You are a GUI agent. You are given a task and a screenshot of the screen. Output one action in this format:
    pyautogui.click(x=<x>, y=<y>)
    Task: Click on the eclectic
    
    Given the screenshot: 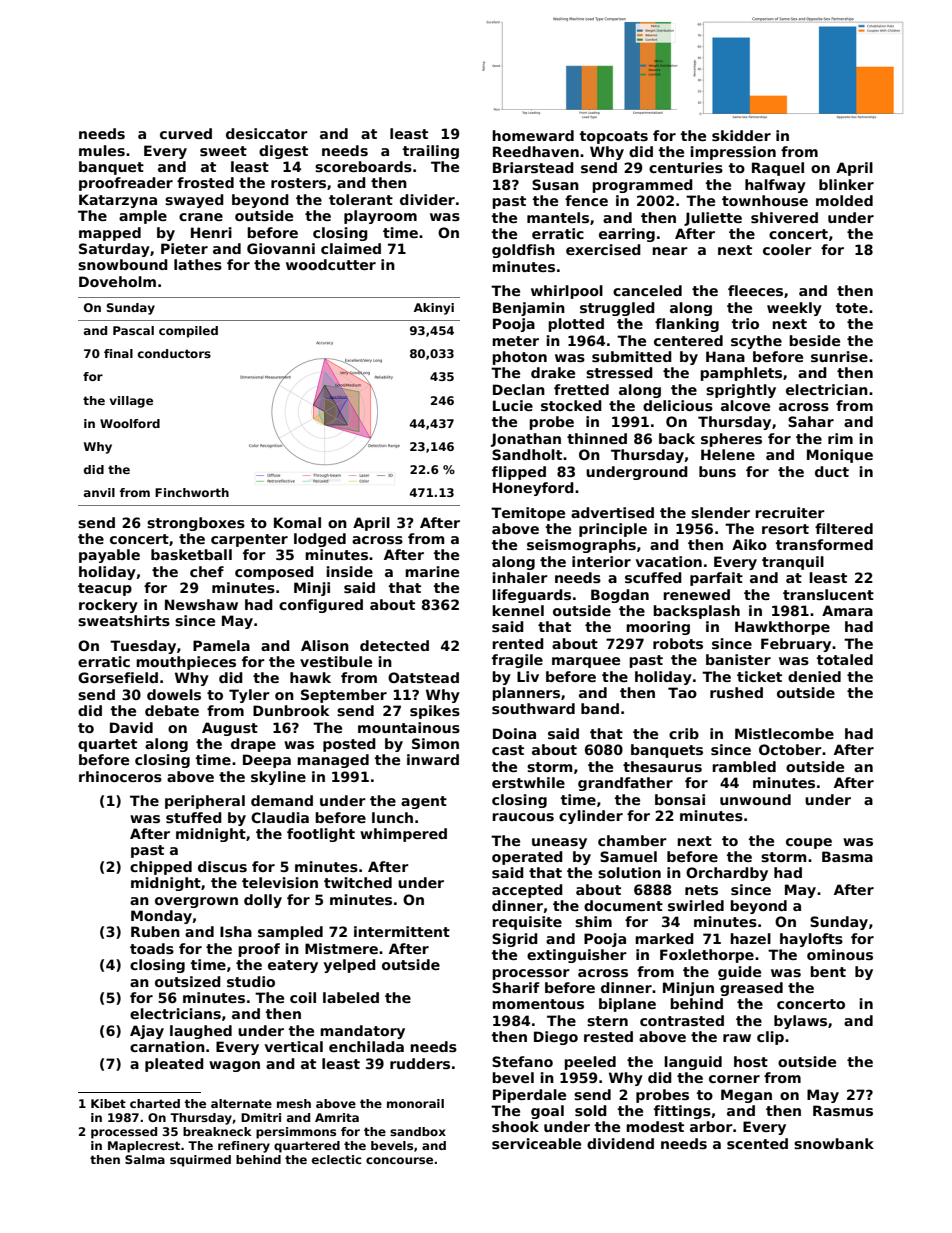 What is the action you would take?
    pyautogui.click(x=337, y=1159)
